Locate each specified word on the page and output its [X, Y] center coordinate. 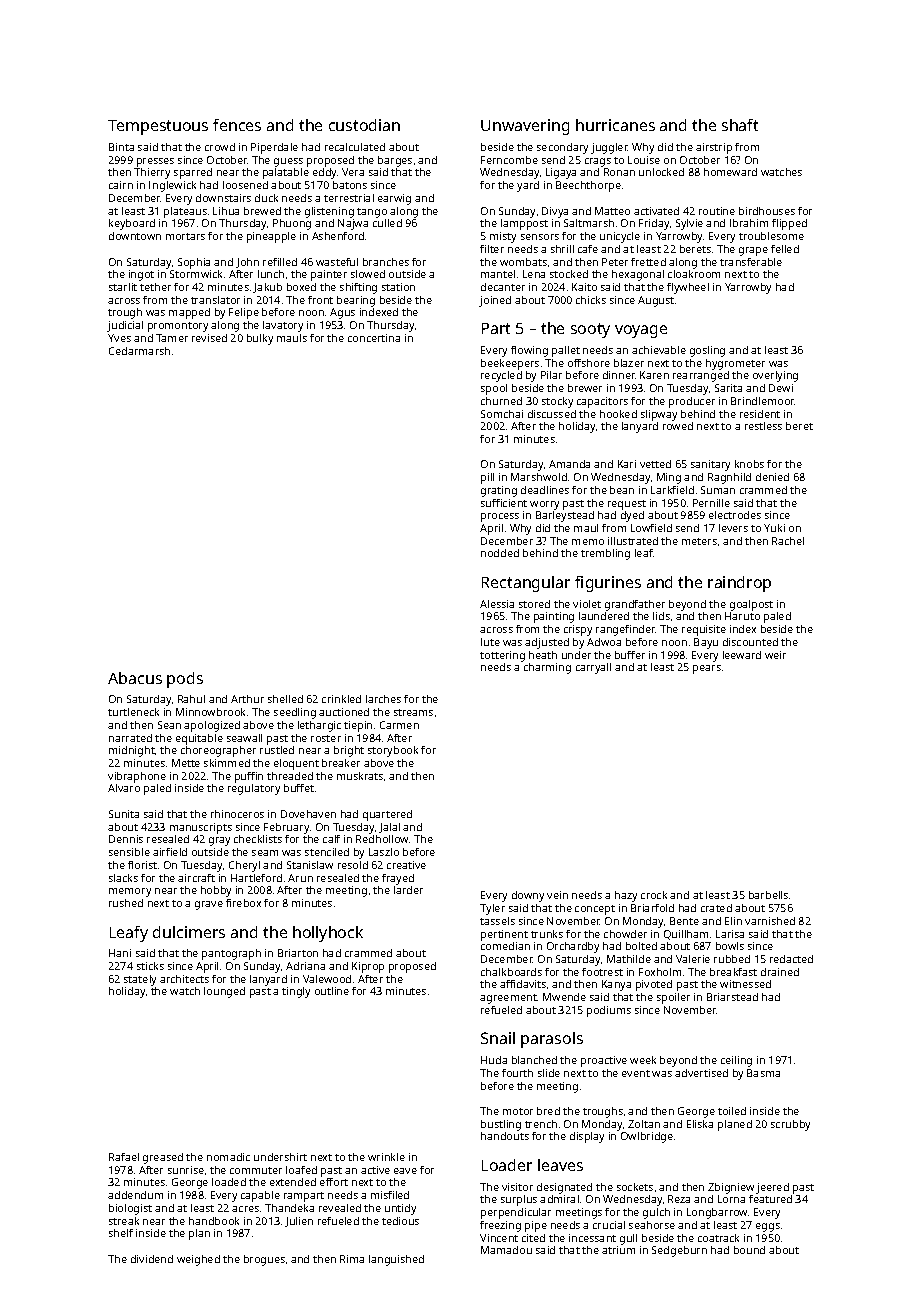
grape [753, 251]
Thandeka [289, 1208]
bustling [501, 1125]
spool [494, 389]
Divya [555, 212]
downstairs [223, 198]
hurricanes [615, 125]
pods [185, 680]
